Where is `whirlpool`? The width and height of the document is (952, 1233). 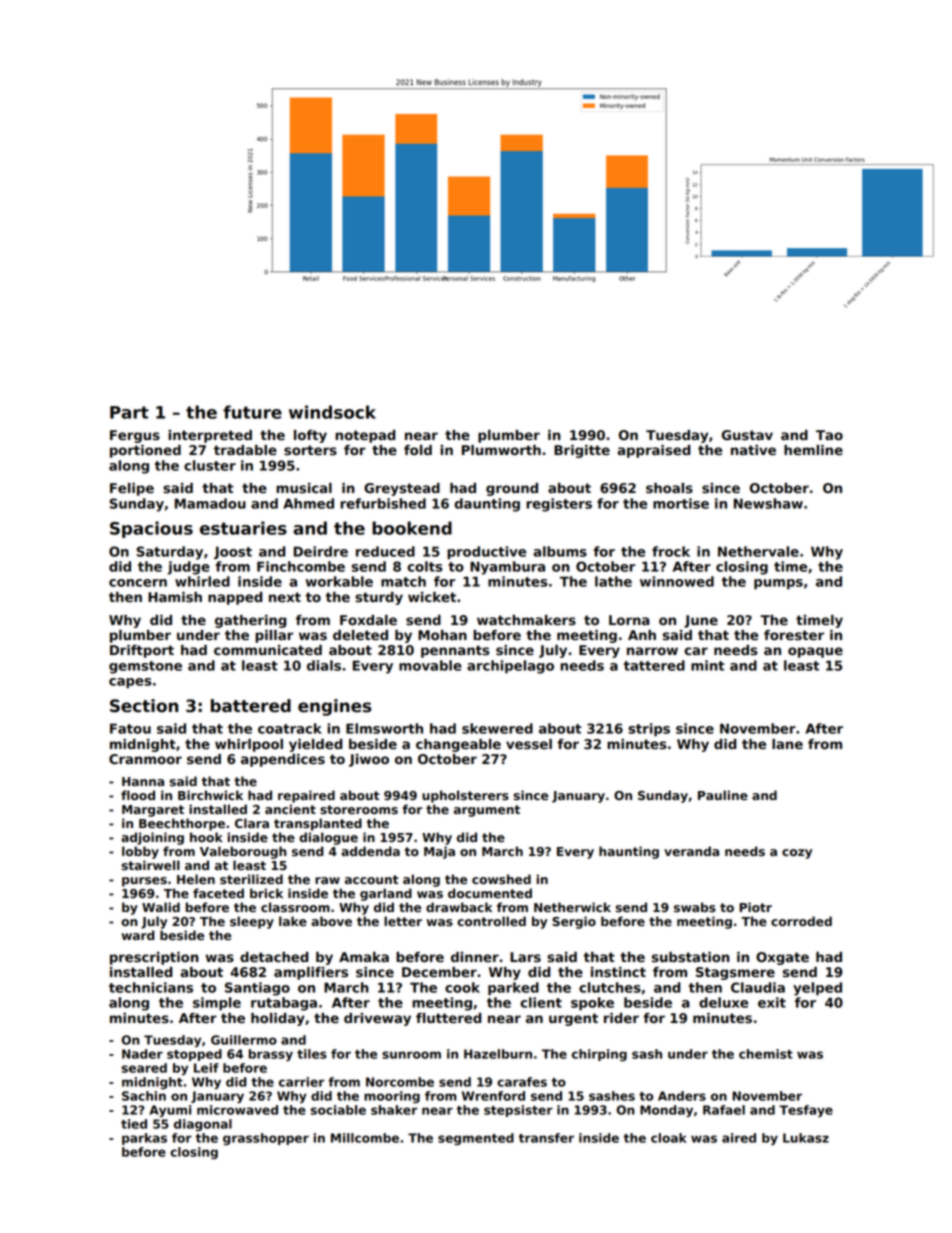
whirlpool is located at coordinates (249, 745).
